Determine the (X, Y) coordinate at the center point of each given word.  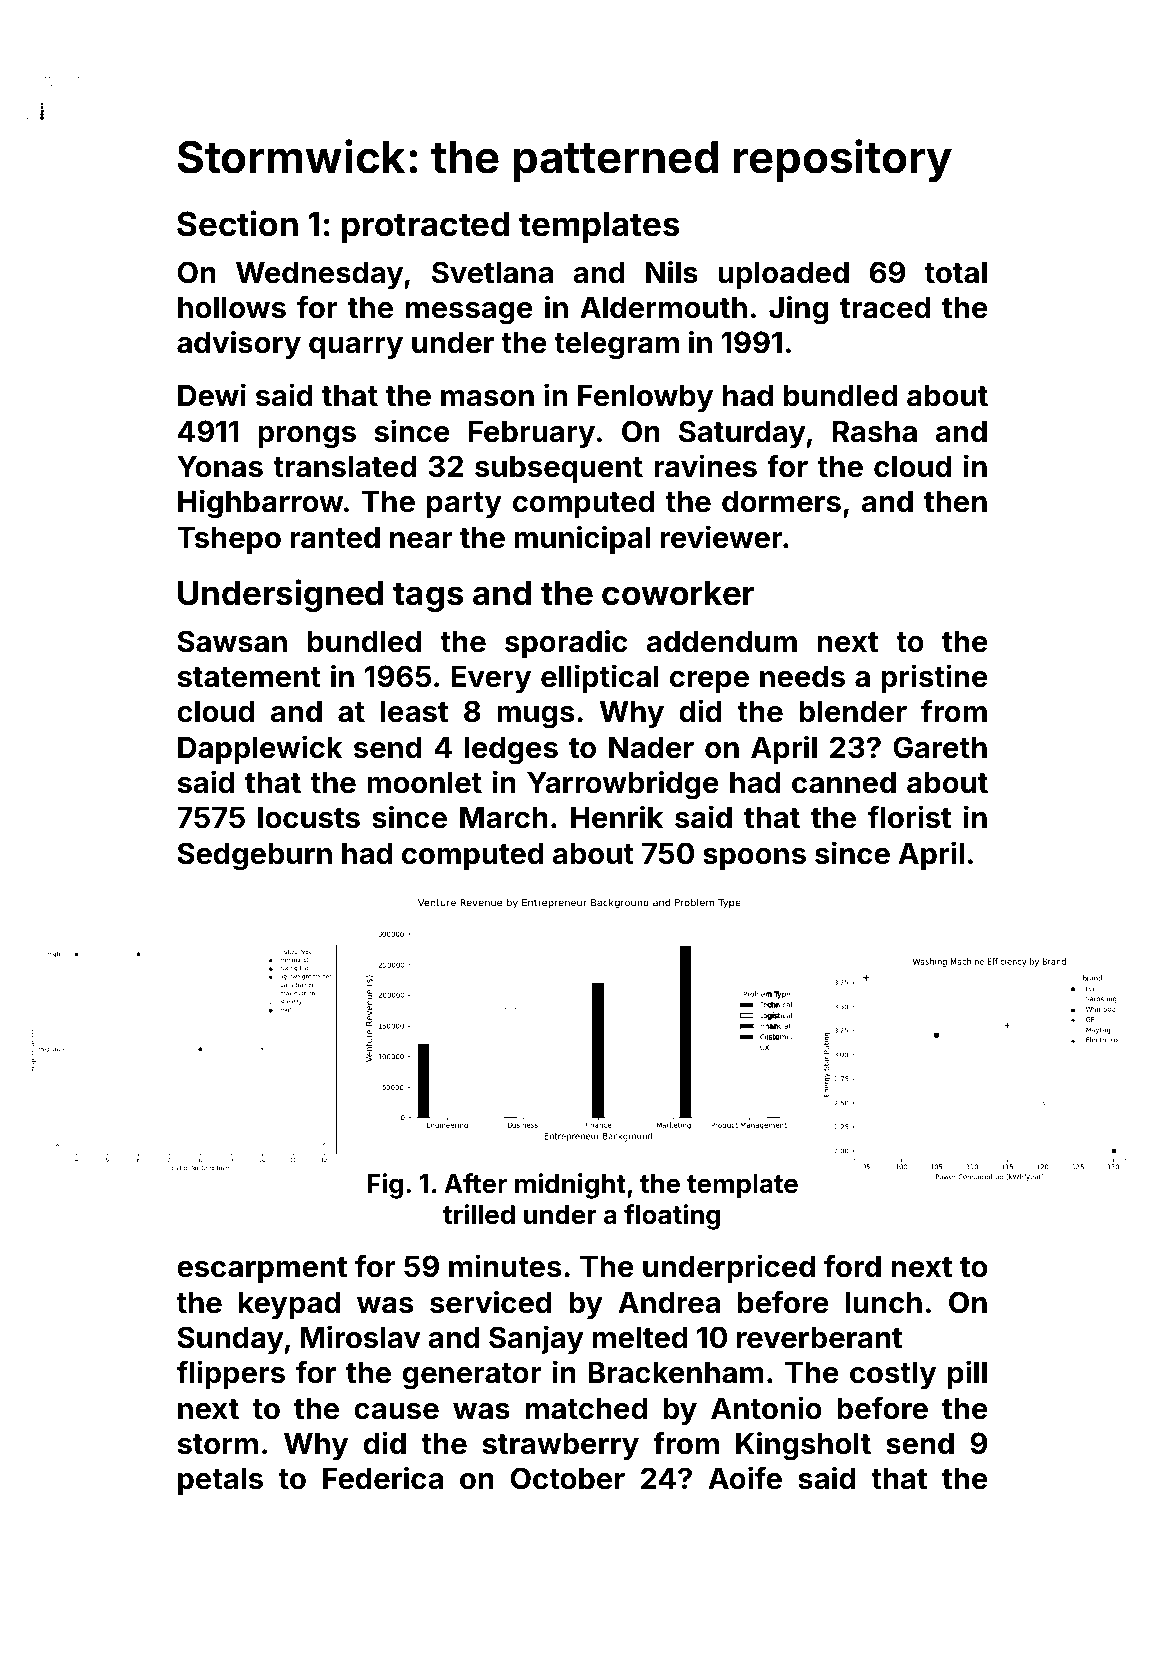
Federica (383, 1478)
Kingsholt (803, 1446)
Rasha (875, 432)
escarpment (262, 1270)
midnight (570, 1186)
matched (586, 1409)
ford (852, 1266)
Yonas (220, 467)
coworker (678, 593)
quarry (356, 348)
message (469, 313)
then (955, 502)
